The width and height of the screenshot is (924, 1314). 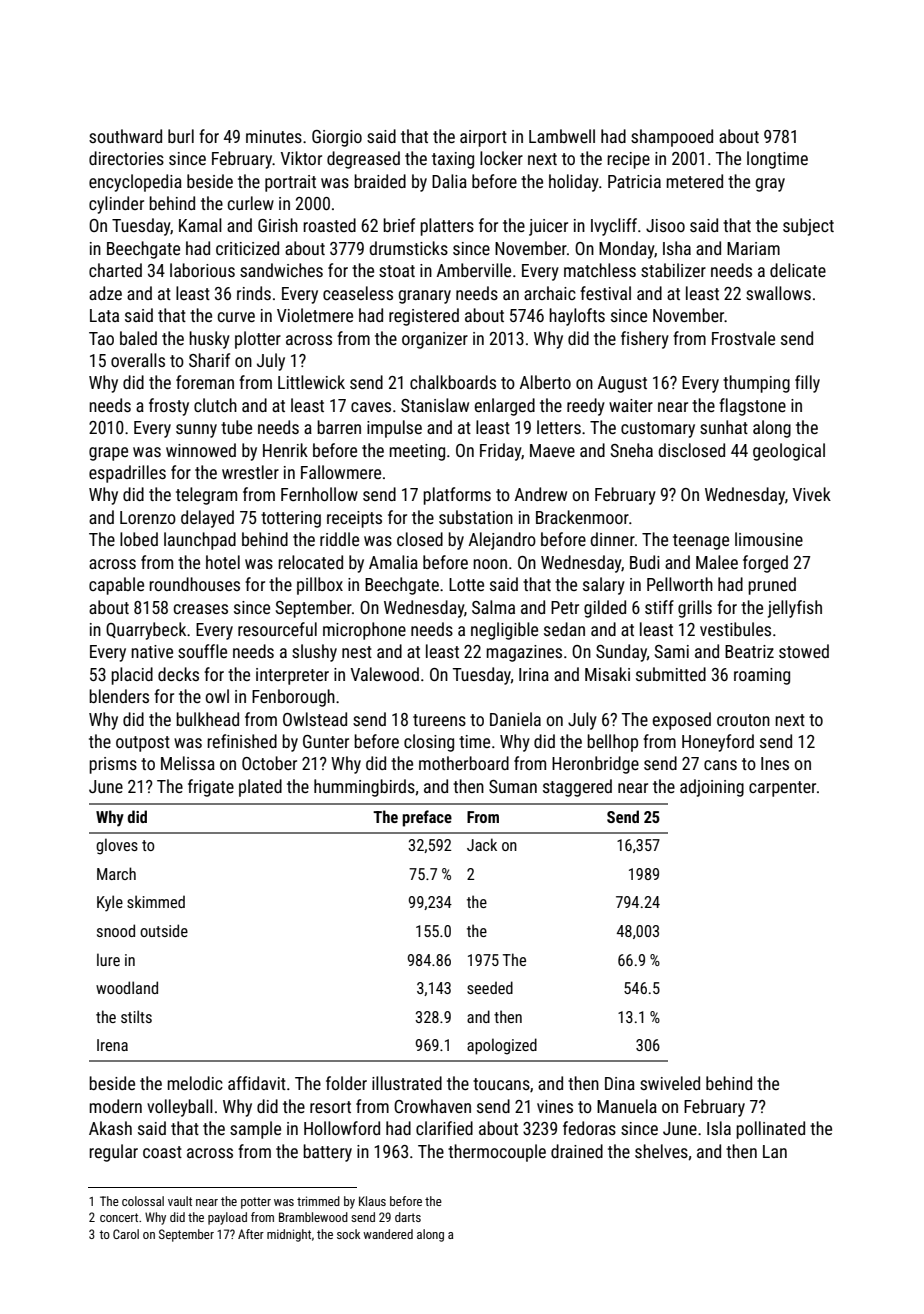 What do you see at coordinates (447, 227) in the screenshot?
I see `platters` at bounding box center [447, 227].
